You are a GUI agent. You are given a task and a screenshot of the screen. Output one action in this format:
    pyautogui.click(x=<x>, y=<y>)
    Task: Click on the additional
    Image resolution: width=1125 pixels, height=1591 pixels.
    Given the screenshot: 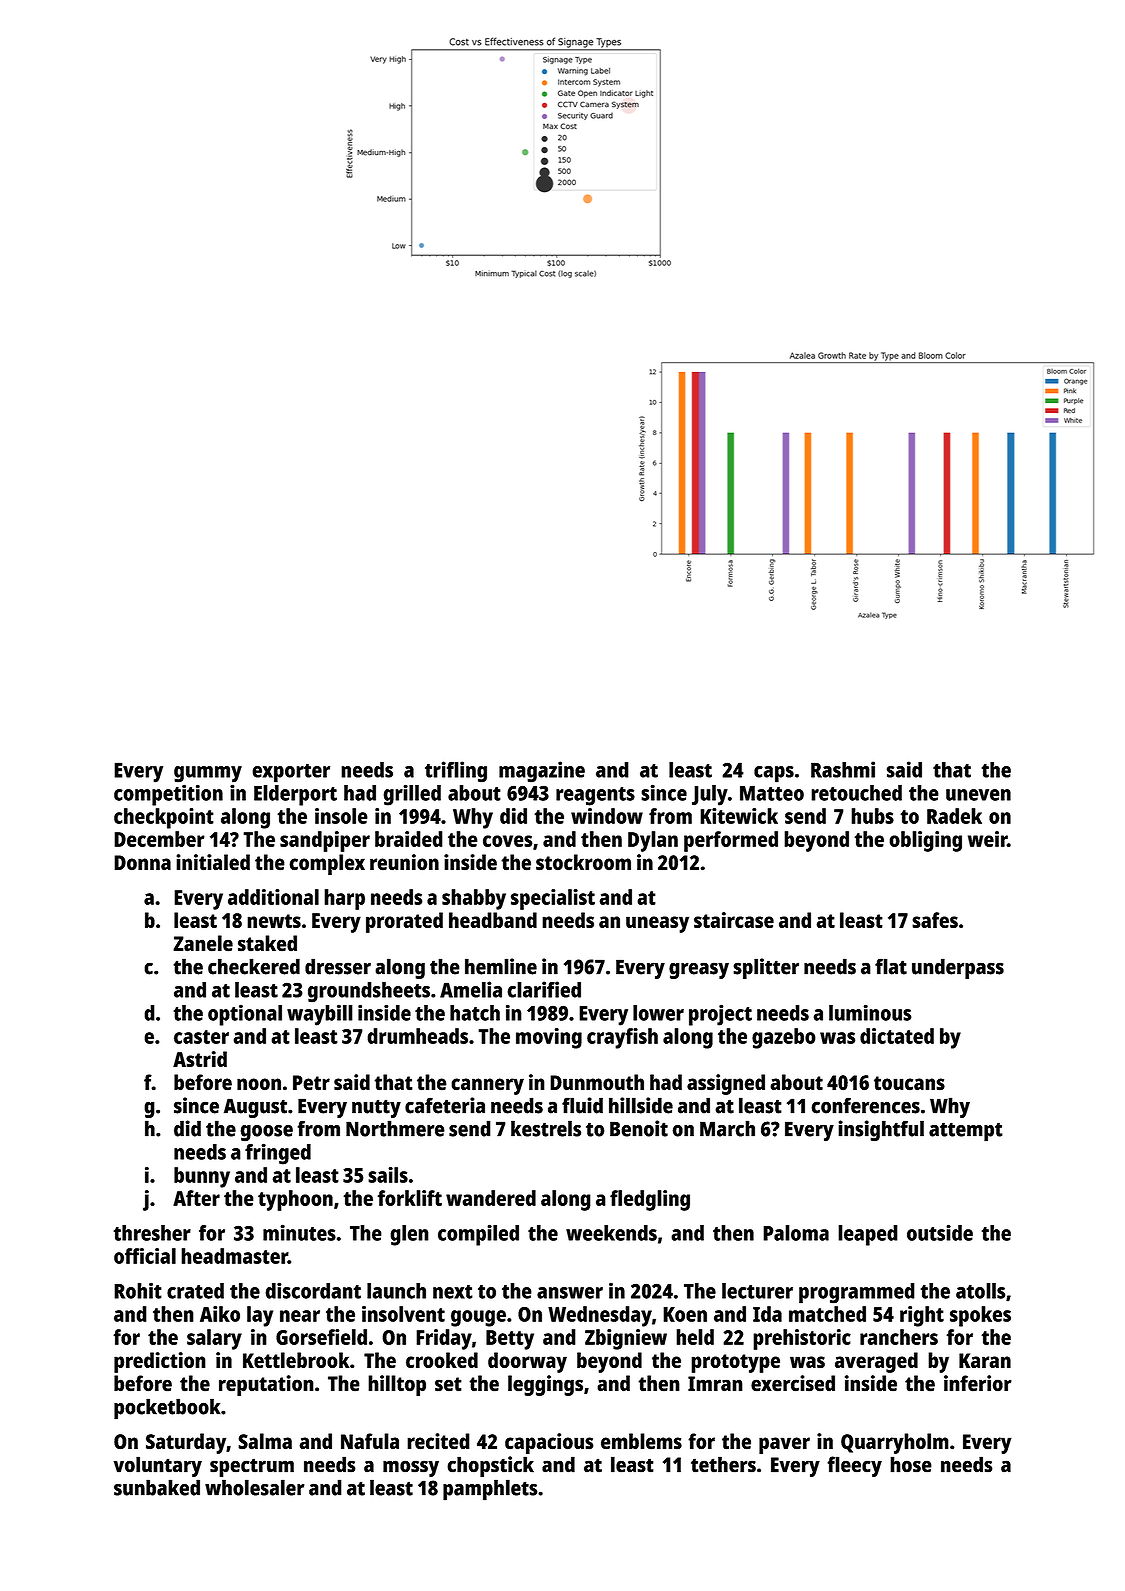 What is the action you would take?
    pyautogui.click(x=273, y=897)
